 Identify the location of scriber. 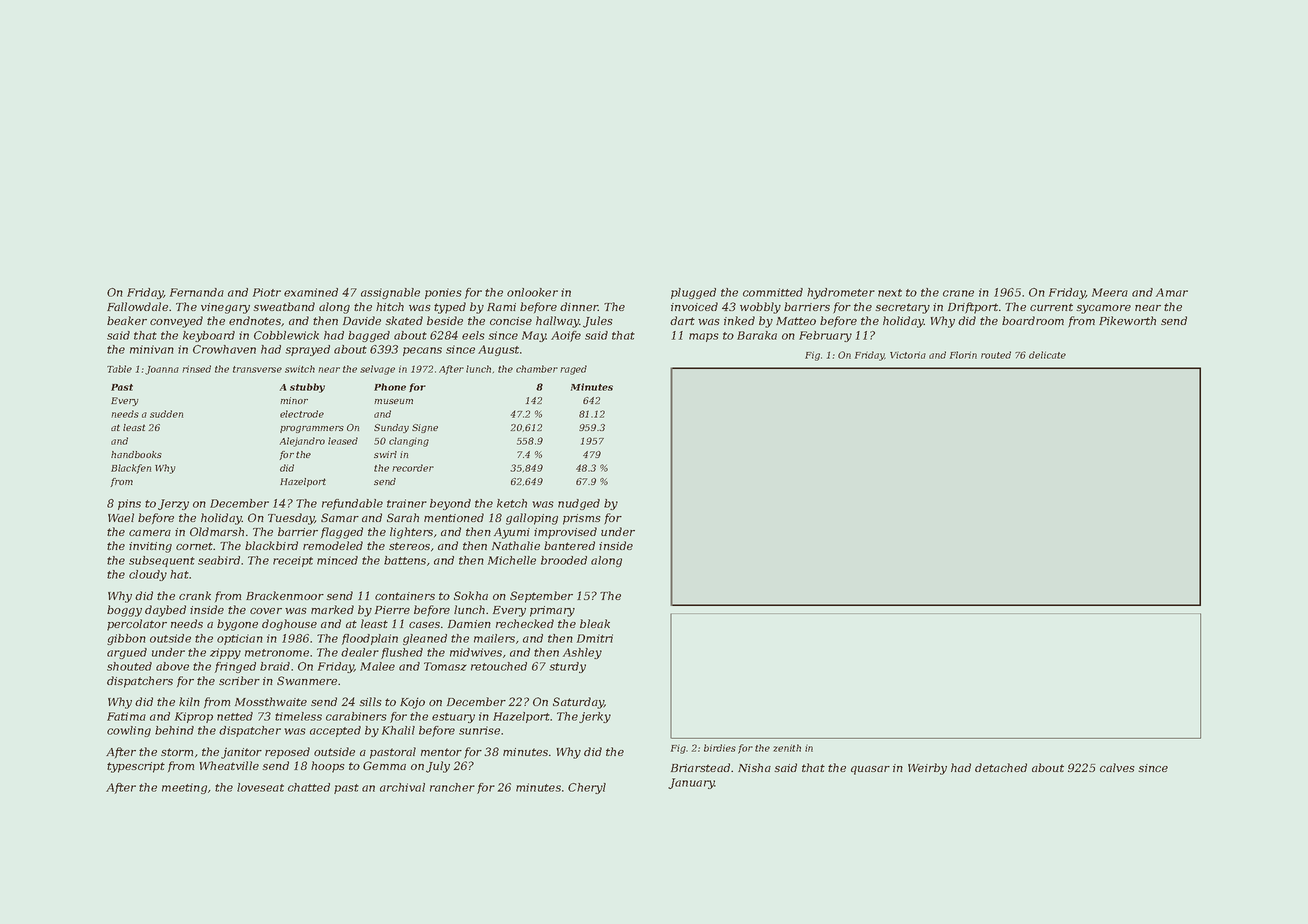
(239, 680).
